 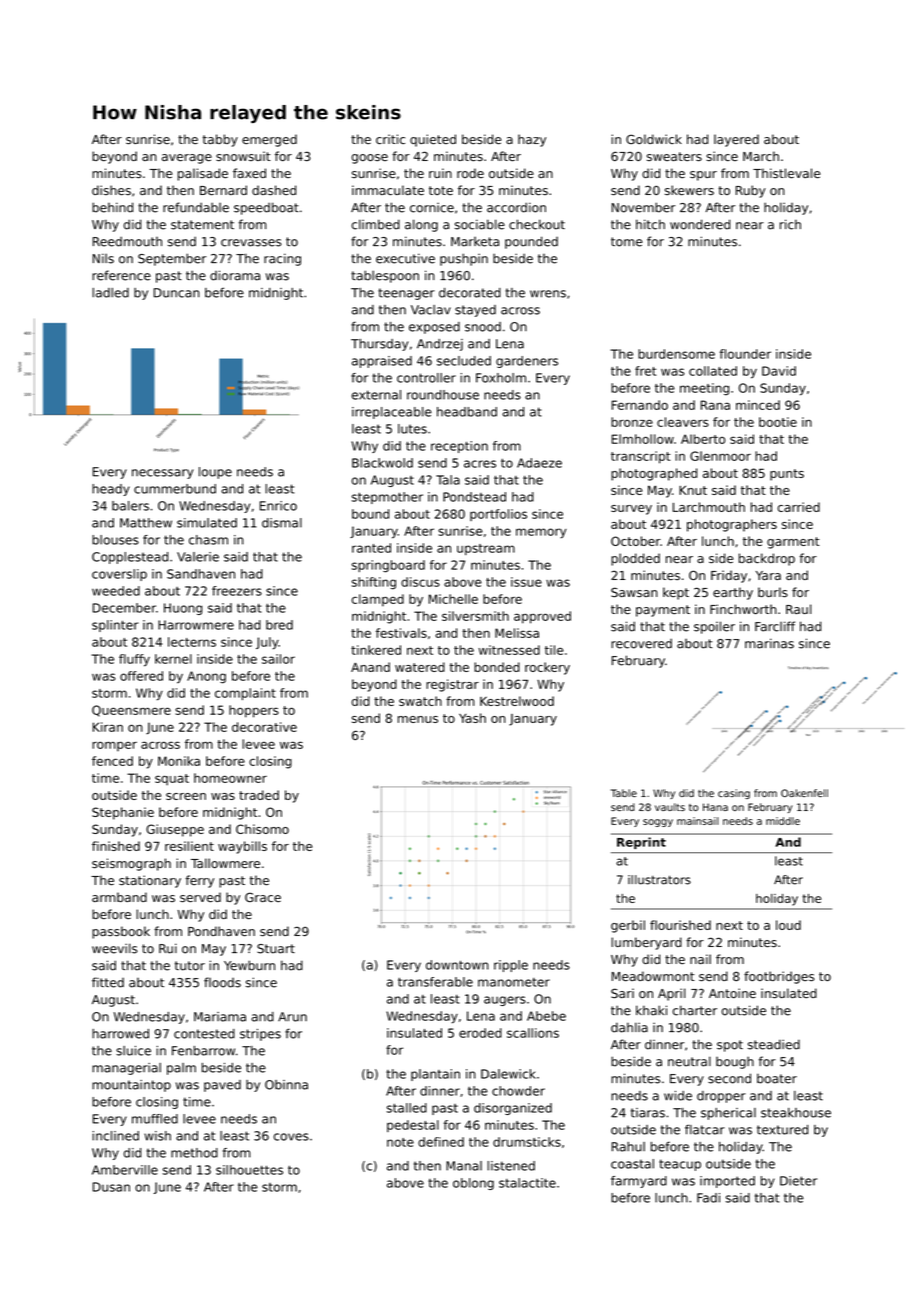 I want to click on harrowed, so click(x=120, y=1034).
